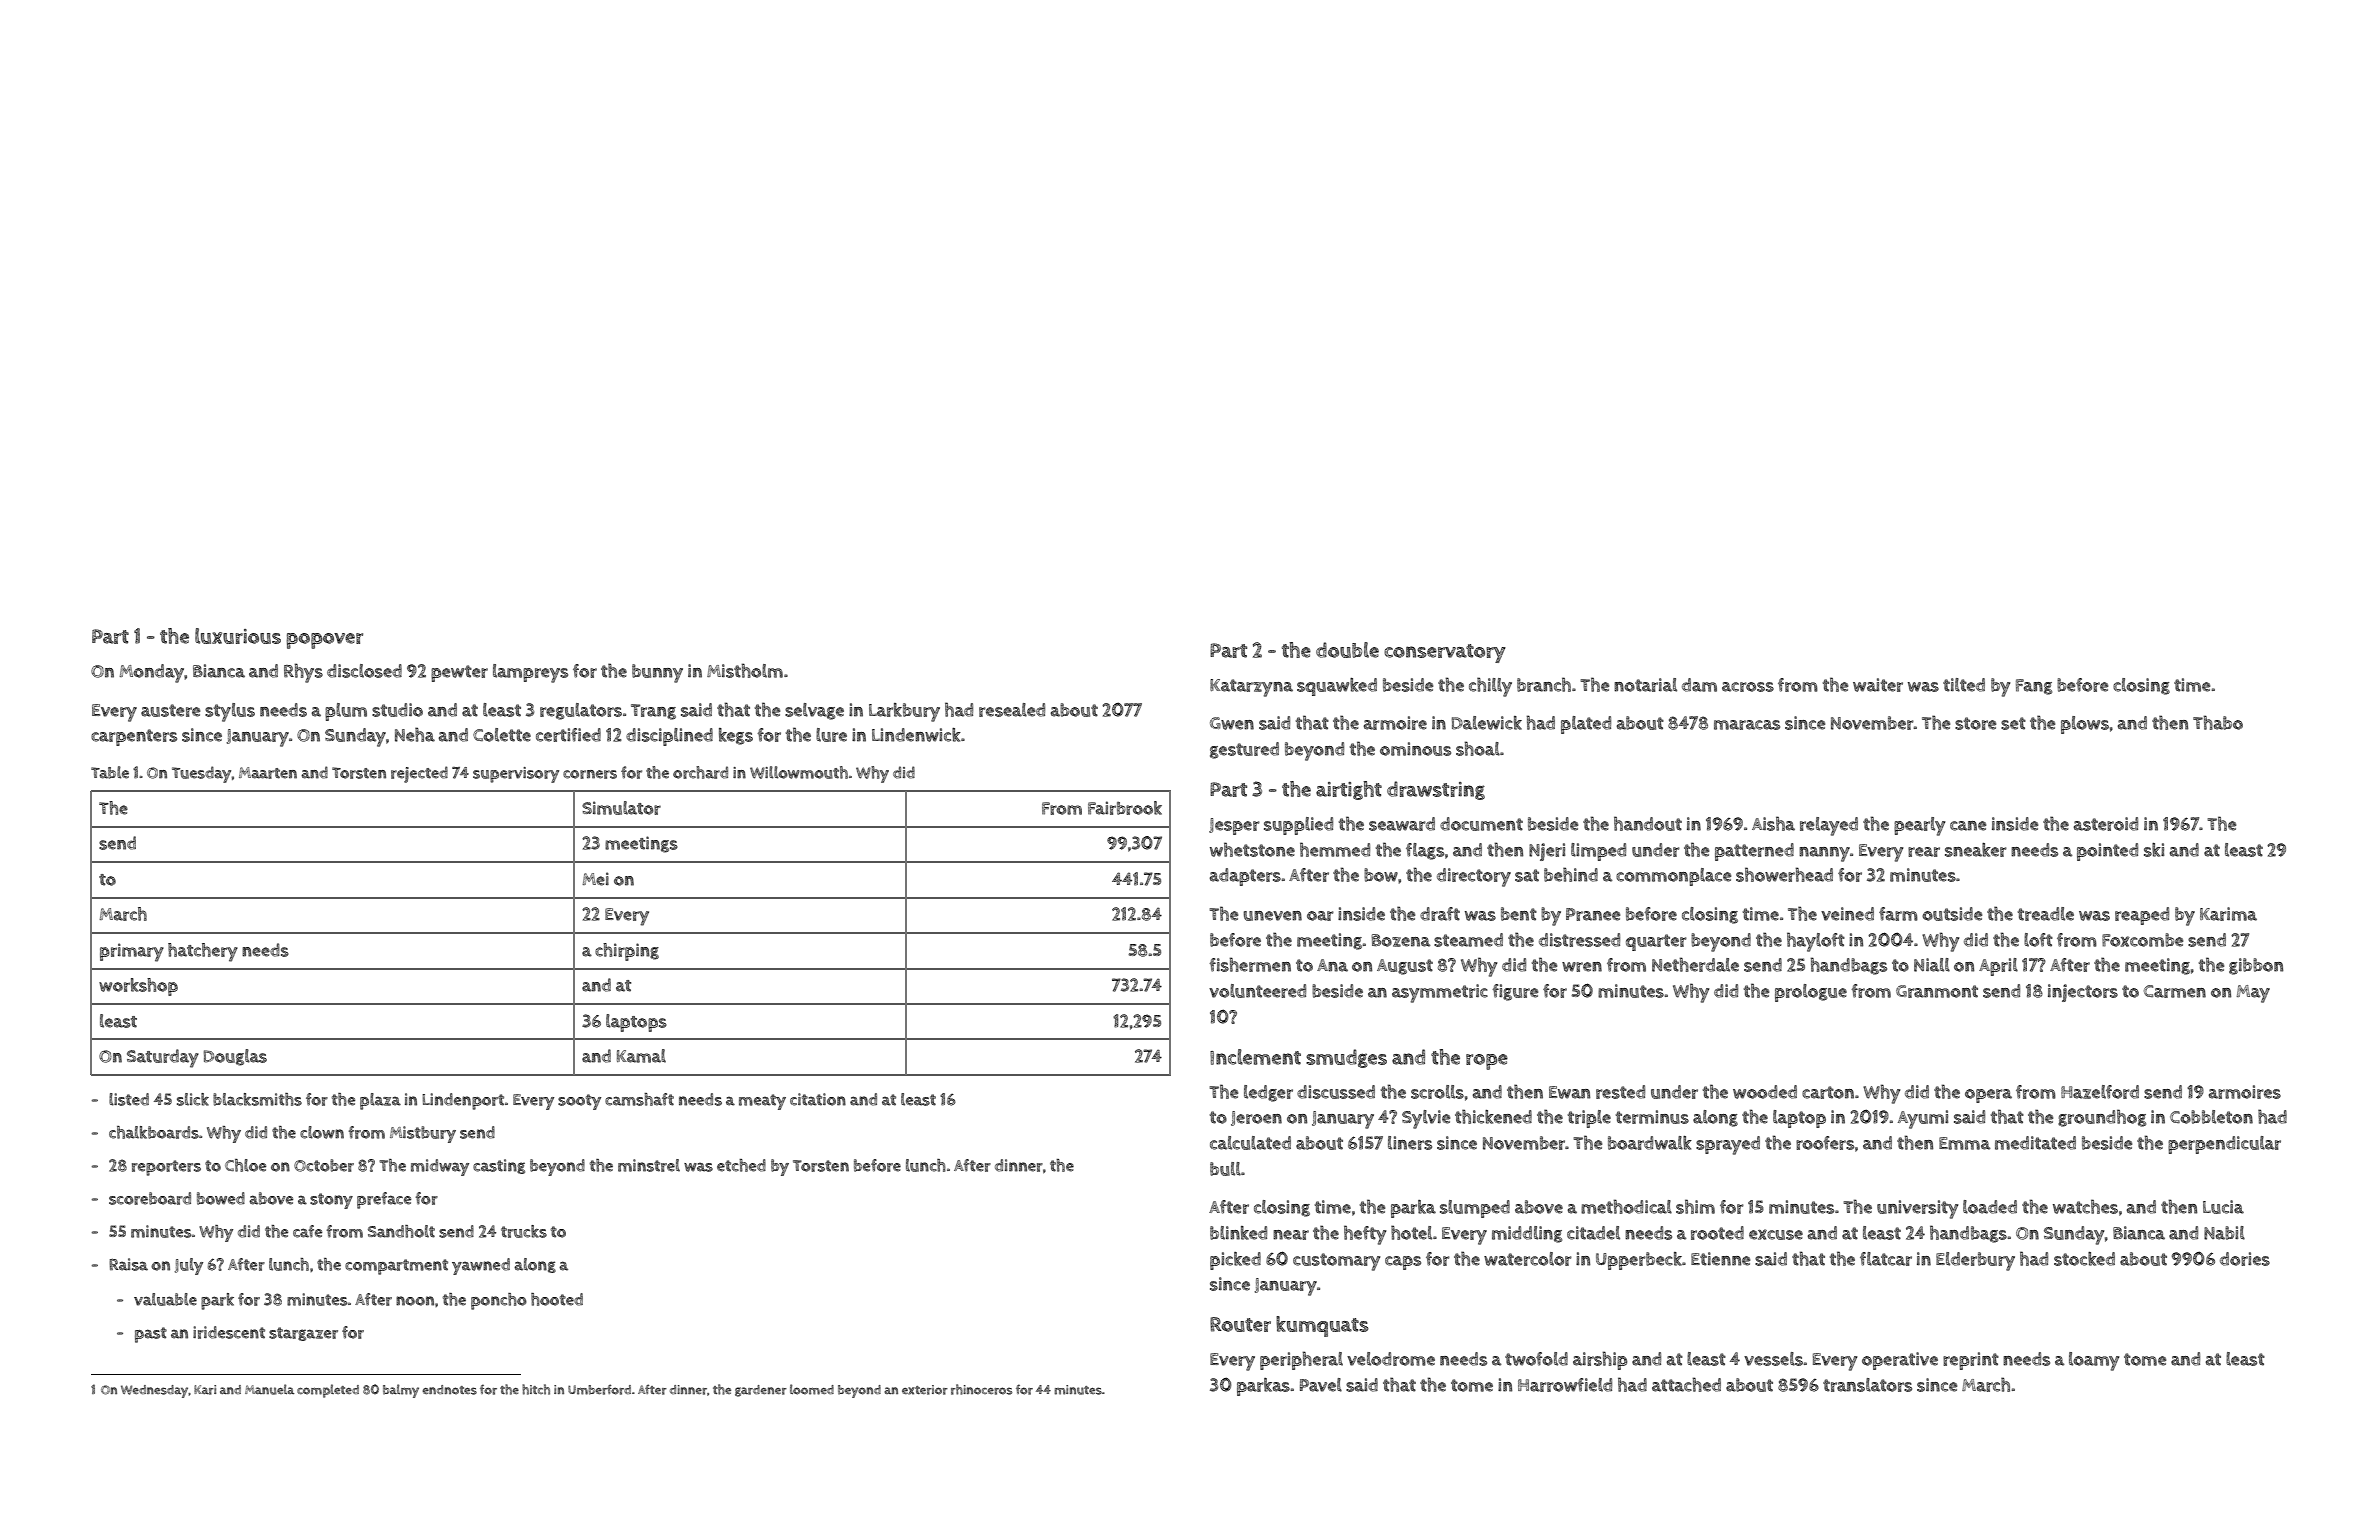 This screenshot has height=1540, width=2380. I want to click on primary, so click(132, 952).
